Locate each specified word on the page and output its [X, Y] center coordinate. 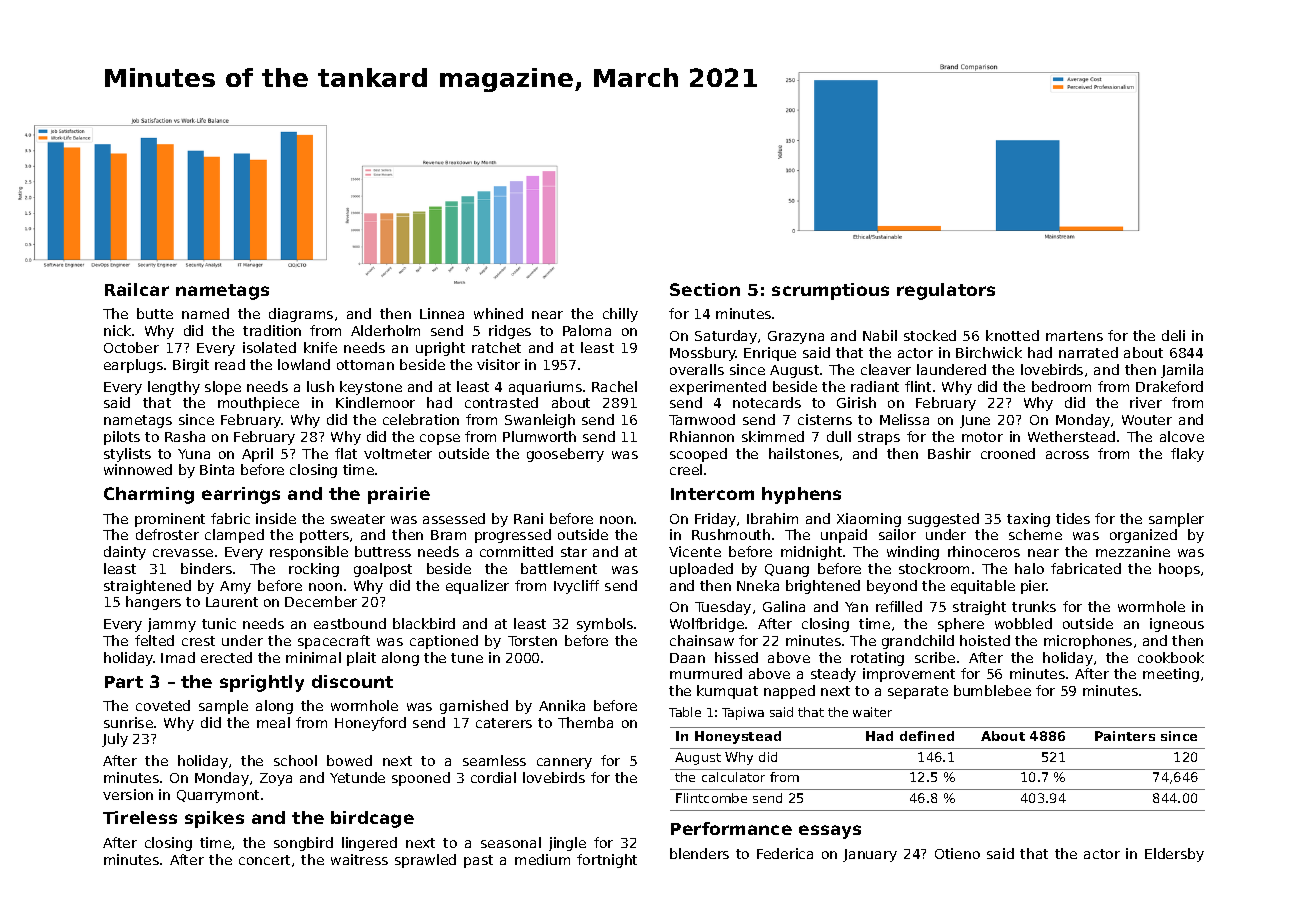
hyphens [801, 495]
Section [705, 289]
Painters [1125, 736]
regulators [946, 291]
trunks [1034, 606]
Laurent [232, 602]
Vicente [695, 551]
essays [830, 832]
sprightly [262, 683]
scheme [1035, 534]
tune [467, 658]
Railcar [137, 289]
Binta [217, 469]
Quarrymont [218, 796]
